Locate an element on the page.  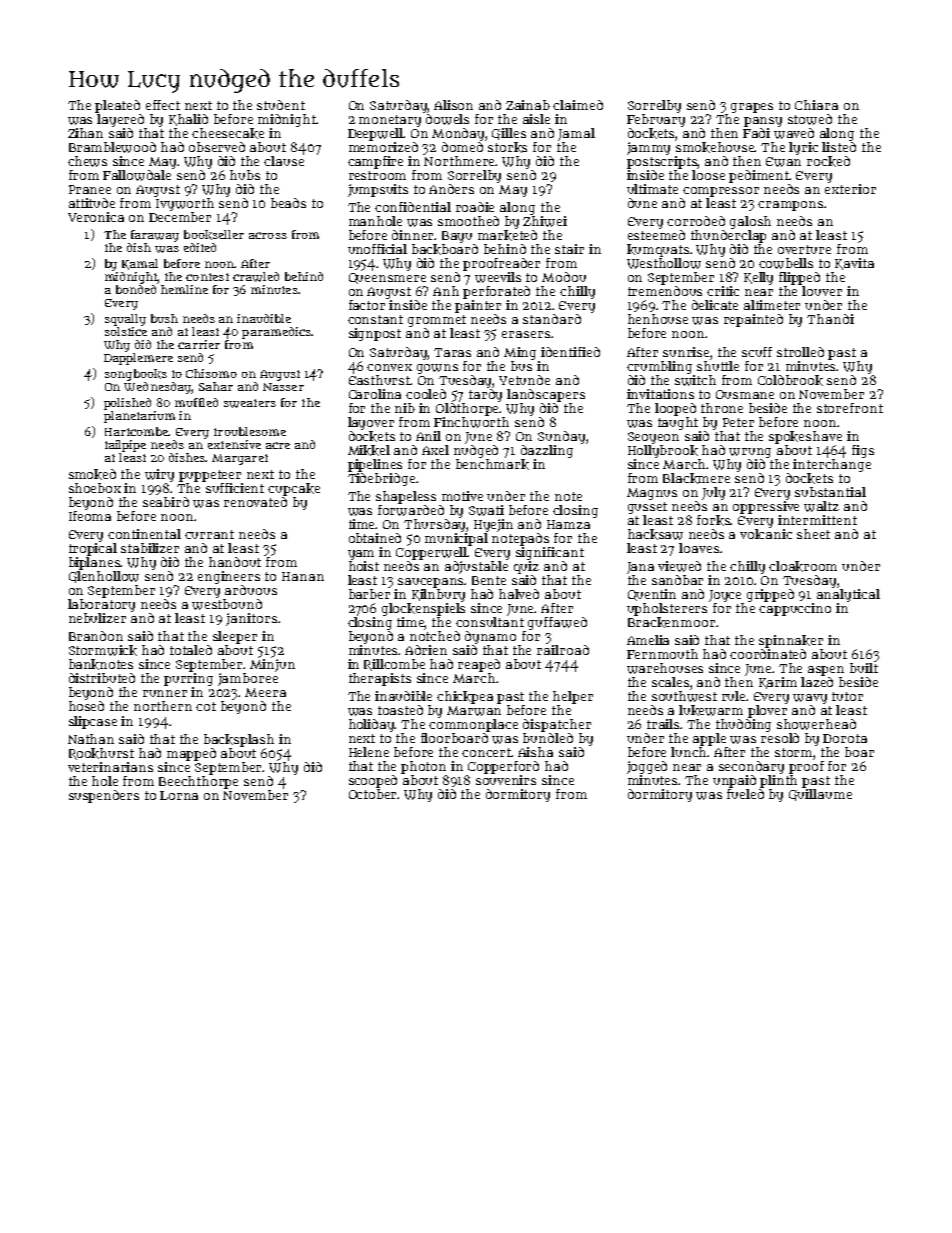
westbound is located at coordinates (227, 604).
